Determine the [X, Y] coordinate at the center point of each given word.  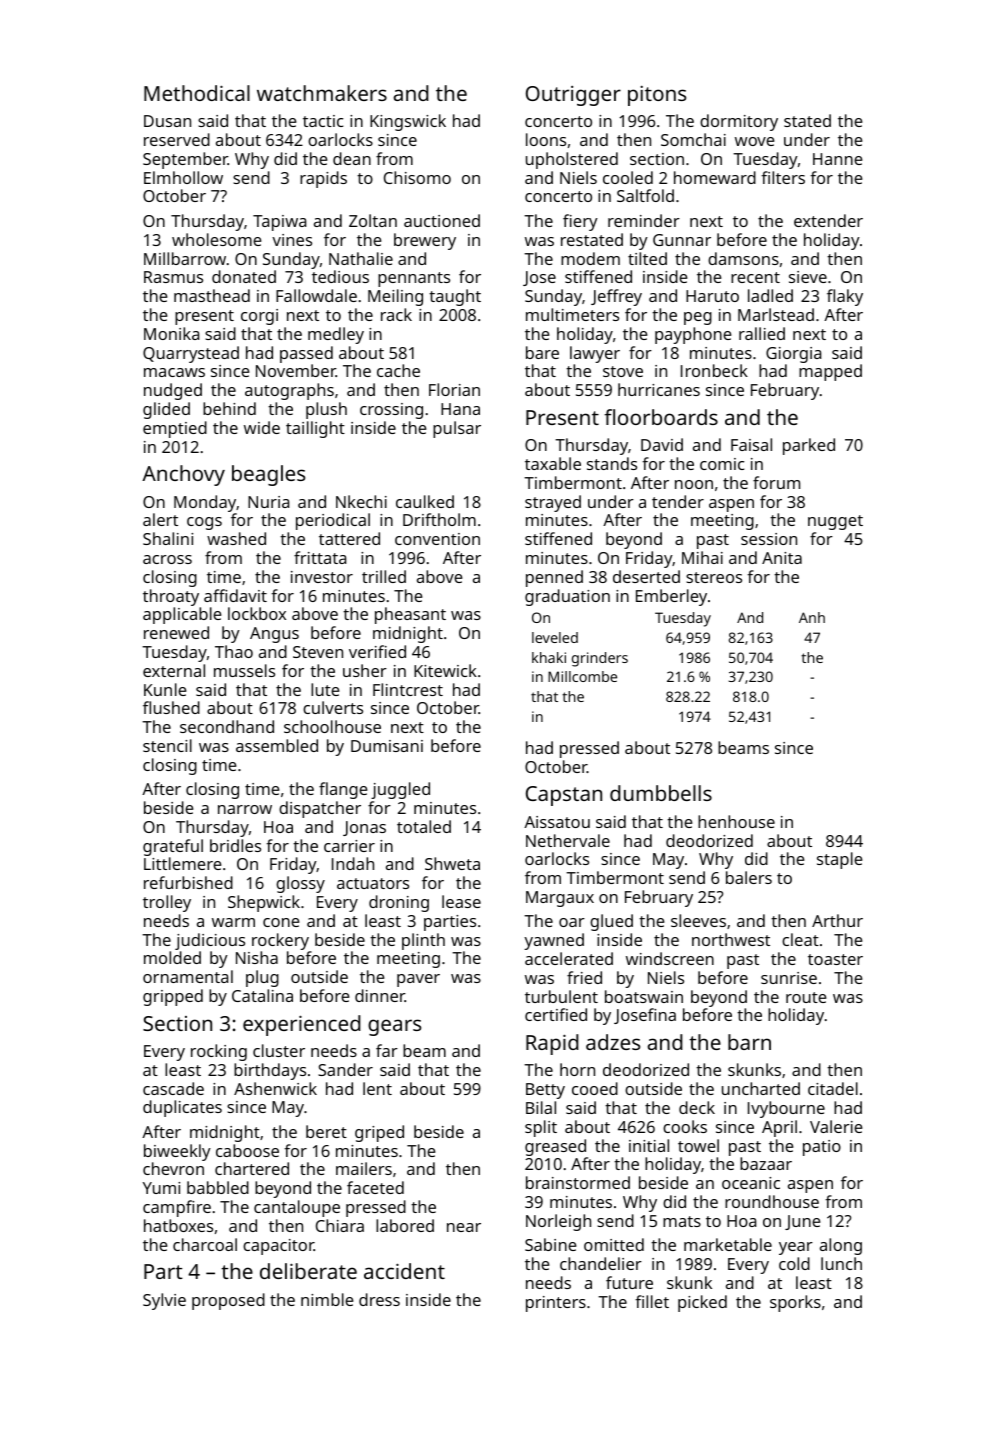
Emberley [671, 597]
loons [546, 139]
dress [379, 1299]
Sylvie [164, 1301]
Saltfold [645, 195]
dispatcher [320, 809]
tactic [323, 121]
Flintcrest [408, 689]
